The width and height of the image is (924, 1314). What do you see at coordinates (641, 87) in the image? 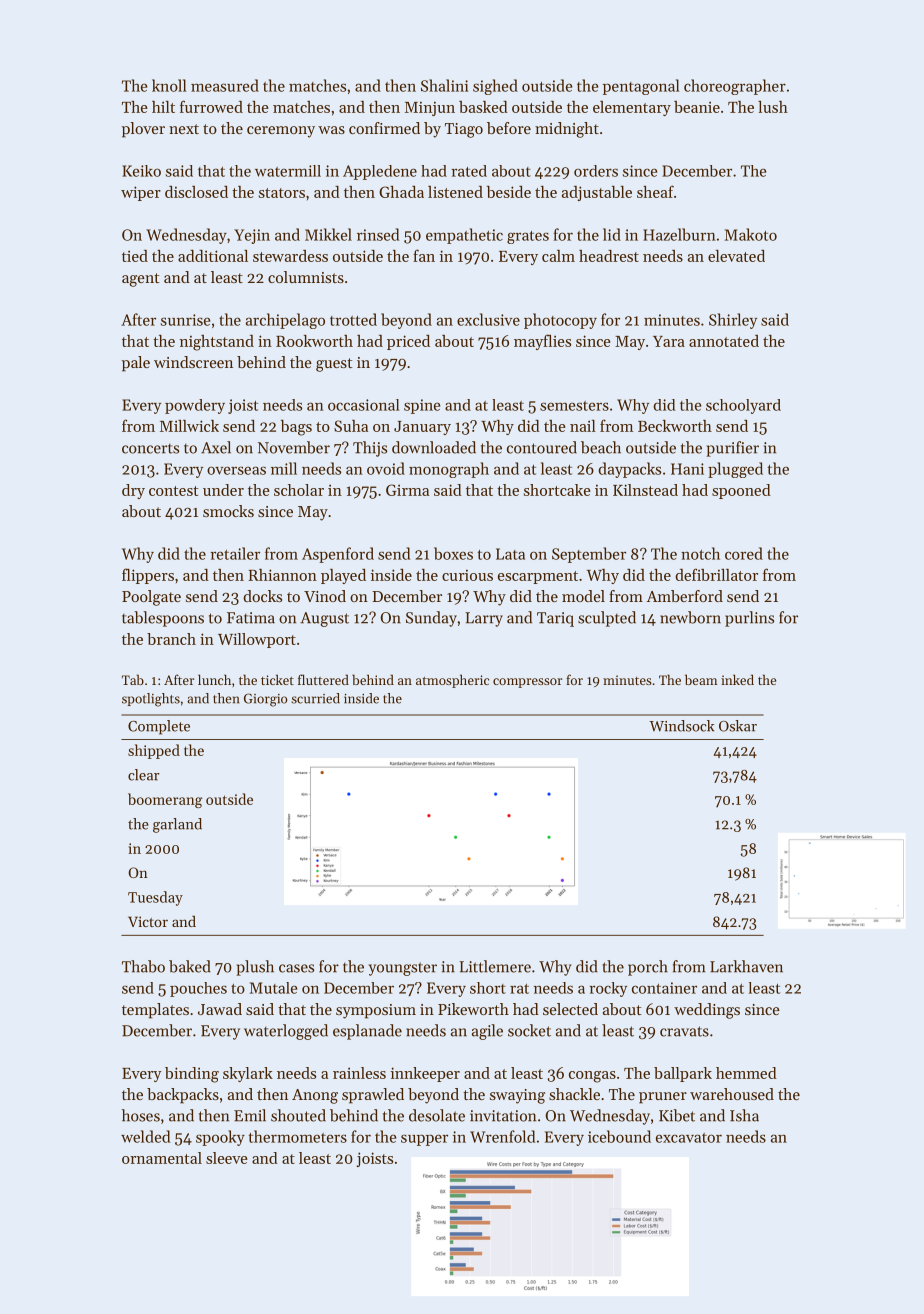
I see `pentagonal` at bounding box center [641, 87].
